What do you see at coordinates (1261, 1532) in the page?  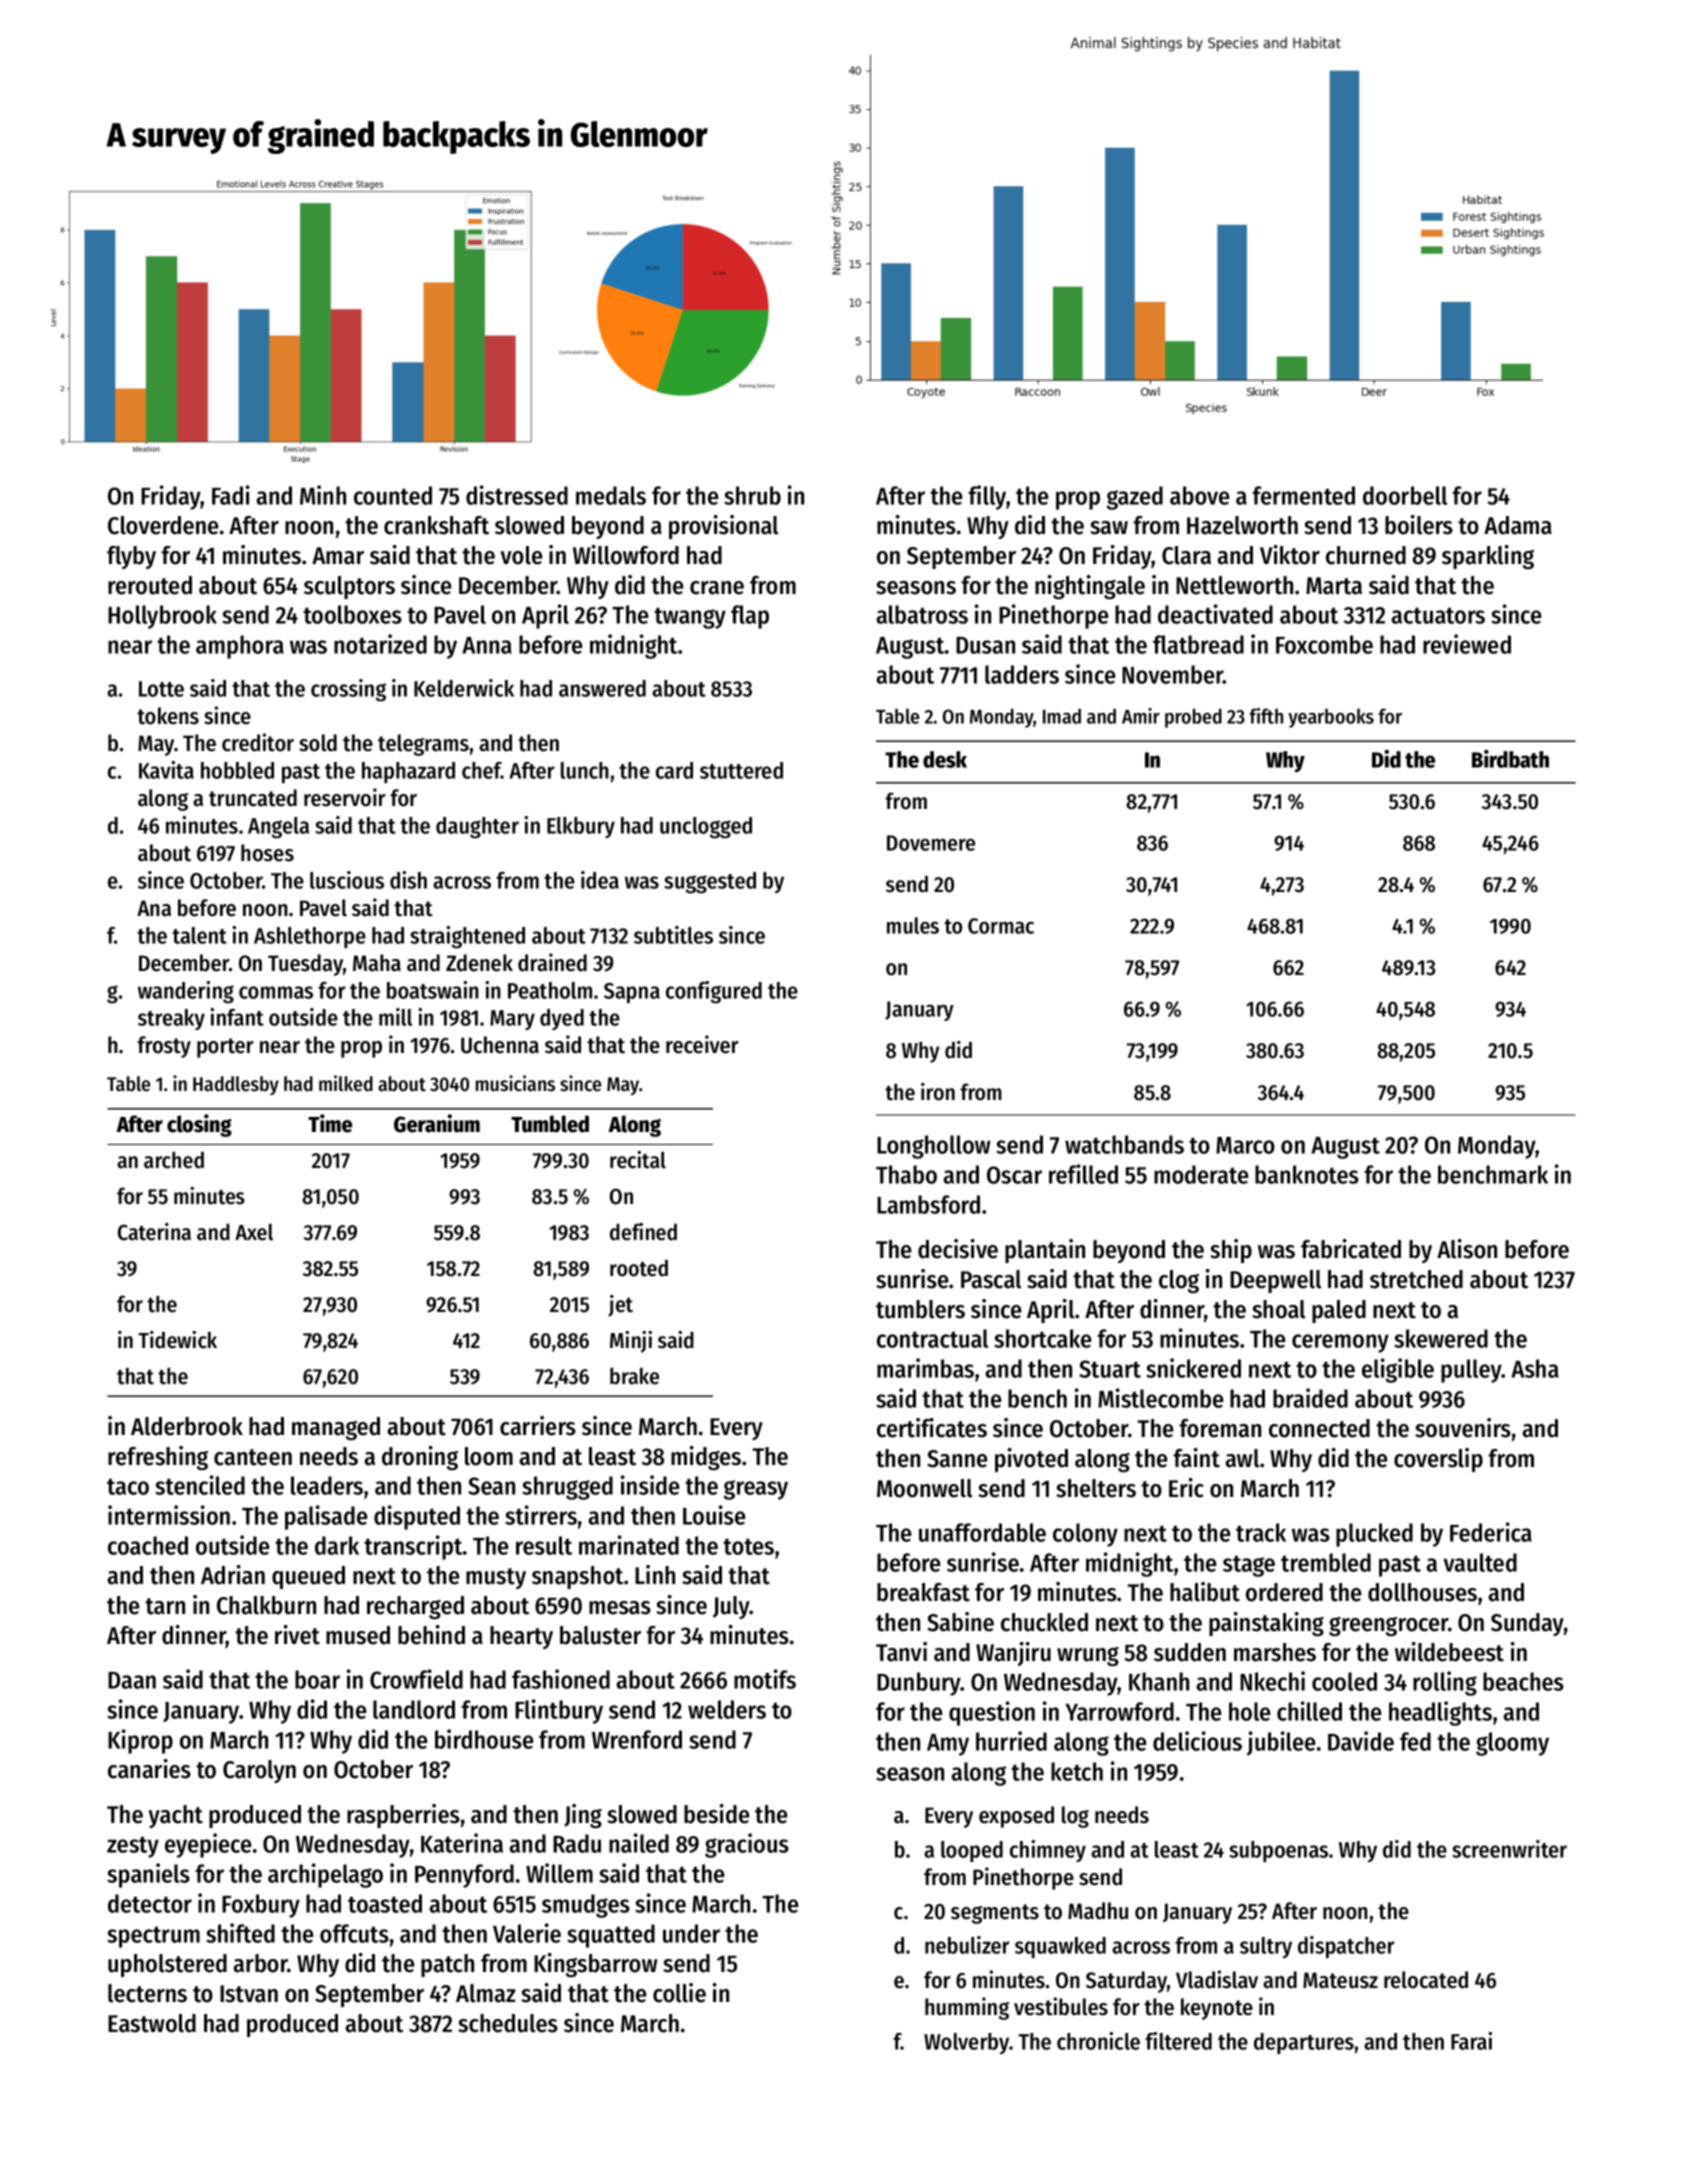 I see `track` at bounding box center [1261, 1532].
